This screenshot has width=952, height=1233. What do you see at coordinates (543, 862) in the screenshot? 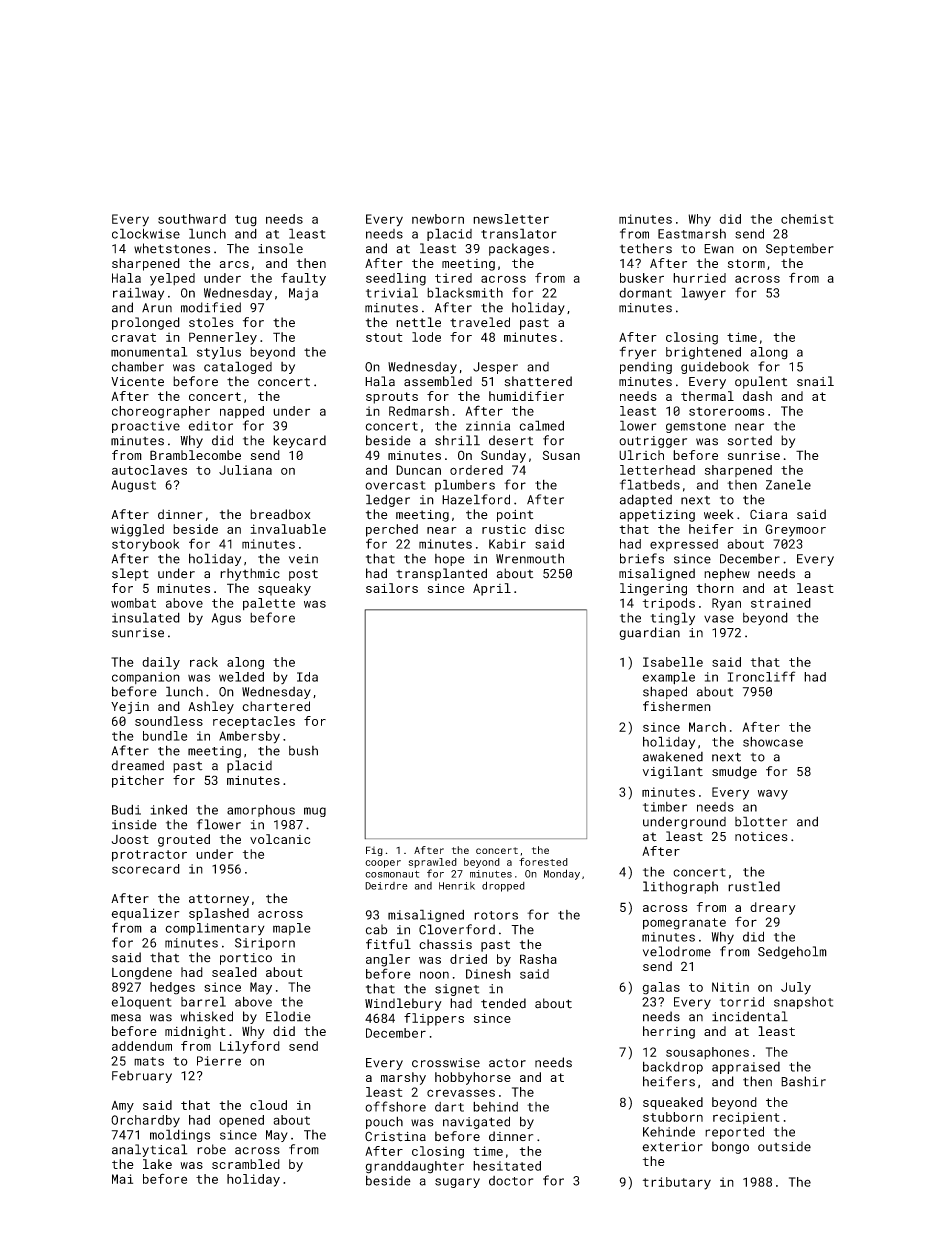
I see `forested` at bounding box center [543, 862].
